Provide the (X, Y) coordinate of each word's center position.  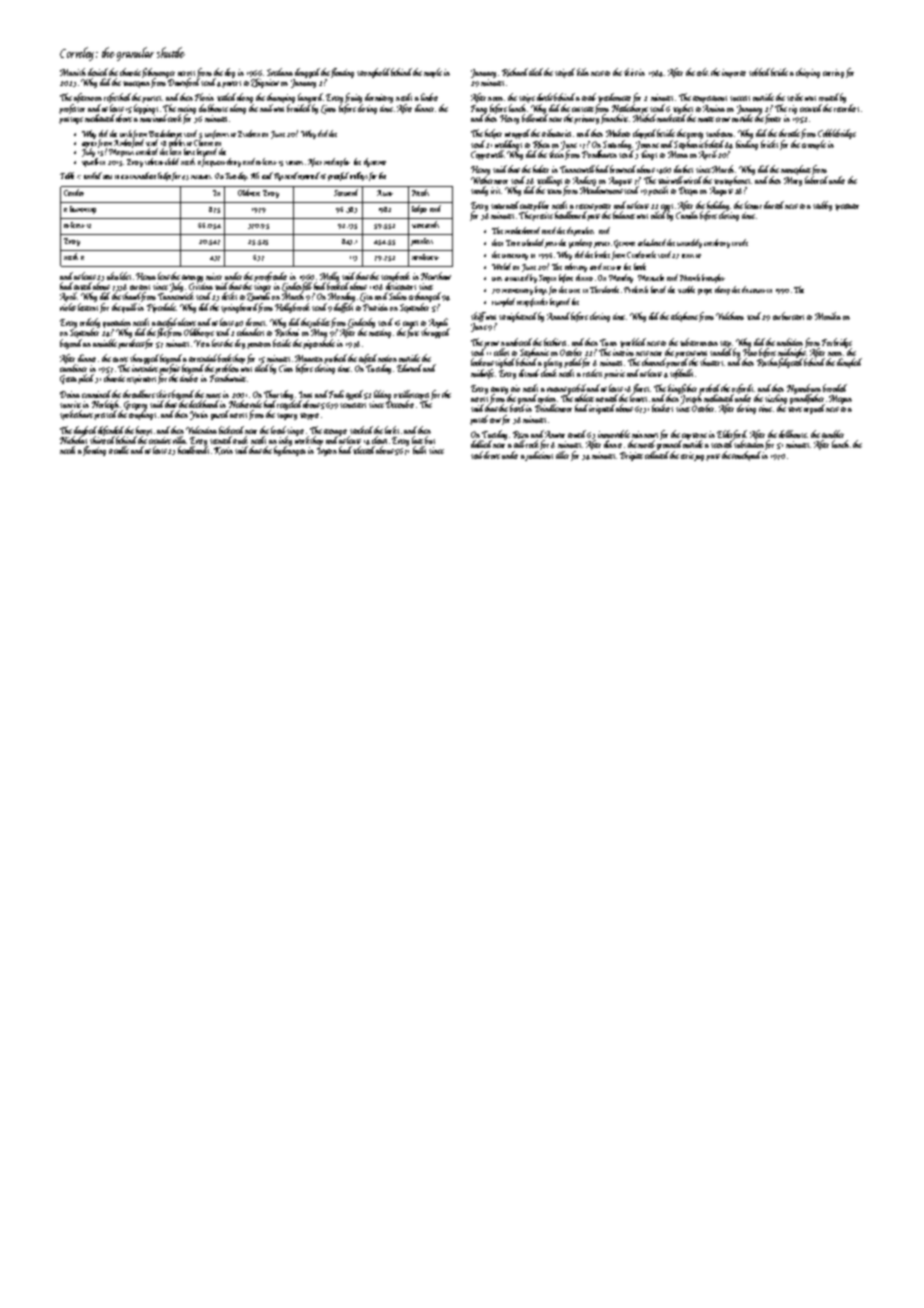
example (814, 145)
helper (493, 134)
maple (433, 73)
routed (829, 97)
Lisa (366, 297)
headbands (193, 450)
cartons (140, 287)
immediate (143, 175)
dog (230, 73)
